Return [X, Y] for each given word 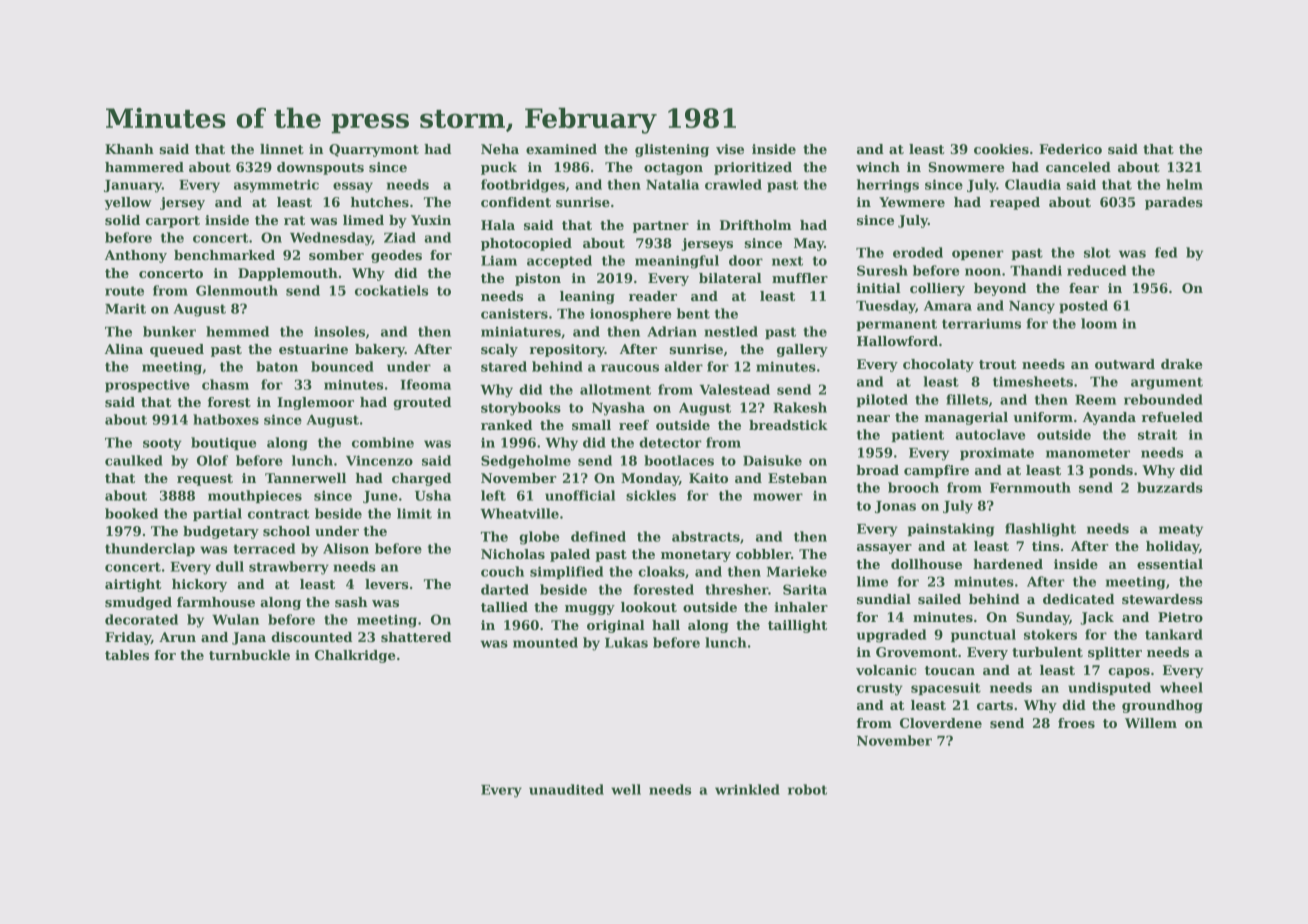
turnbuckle [249, 655]
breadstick [788, 425]
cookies [1001, 149]
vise [730, 149]
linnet [282, 149]
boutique [223, 443]
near [873, 418]
